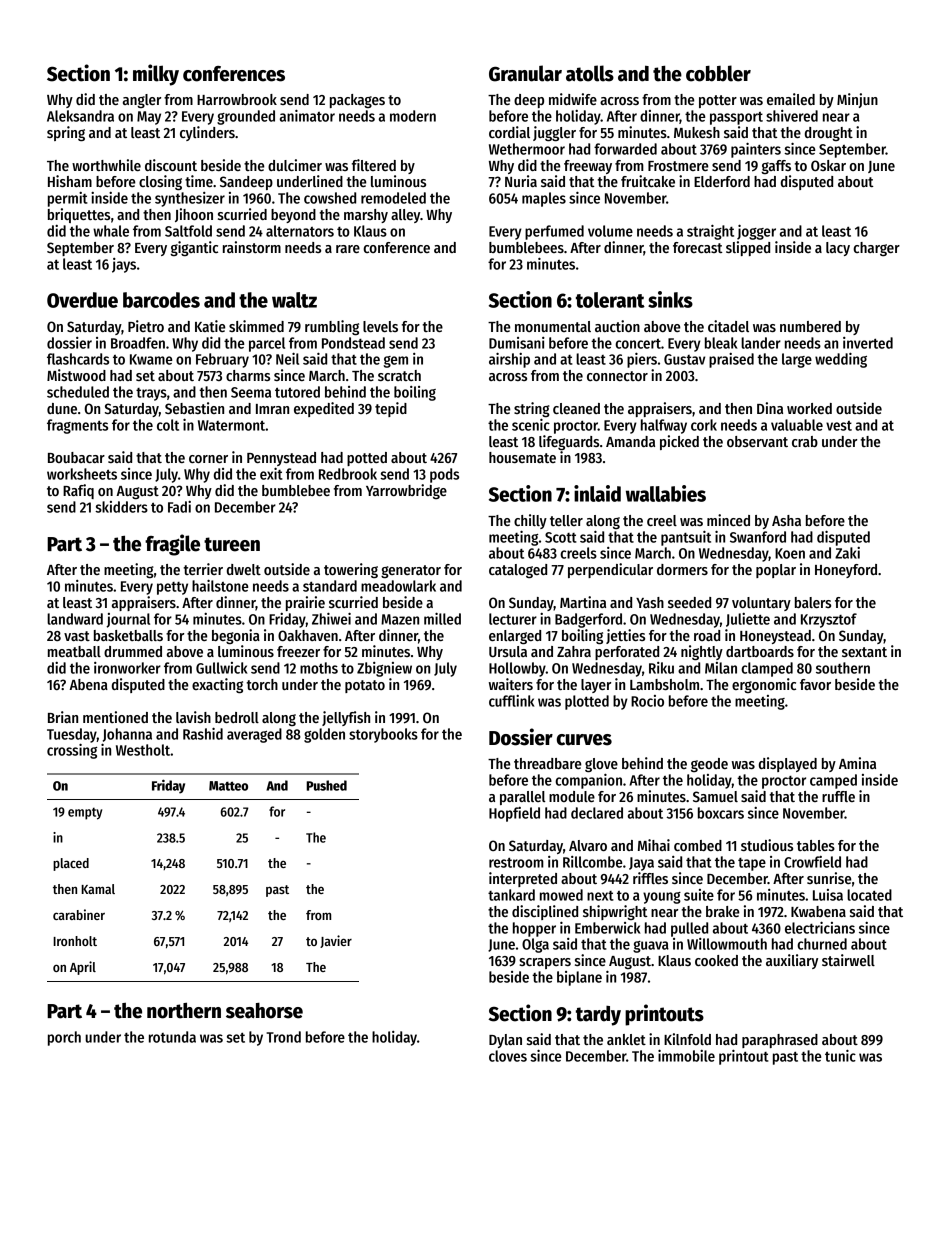 This screenshot has width=952, height=1233. What do you see at coordinates (156, 75) in the screenshot?
I see `milky` at bounding box center [156, 75].
